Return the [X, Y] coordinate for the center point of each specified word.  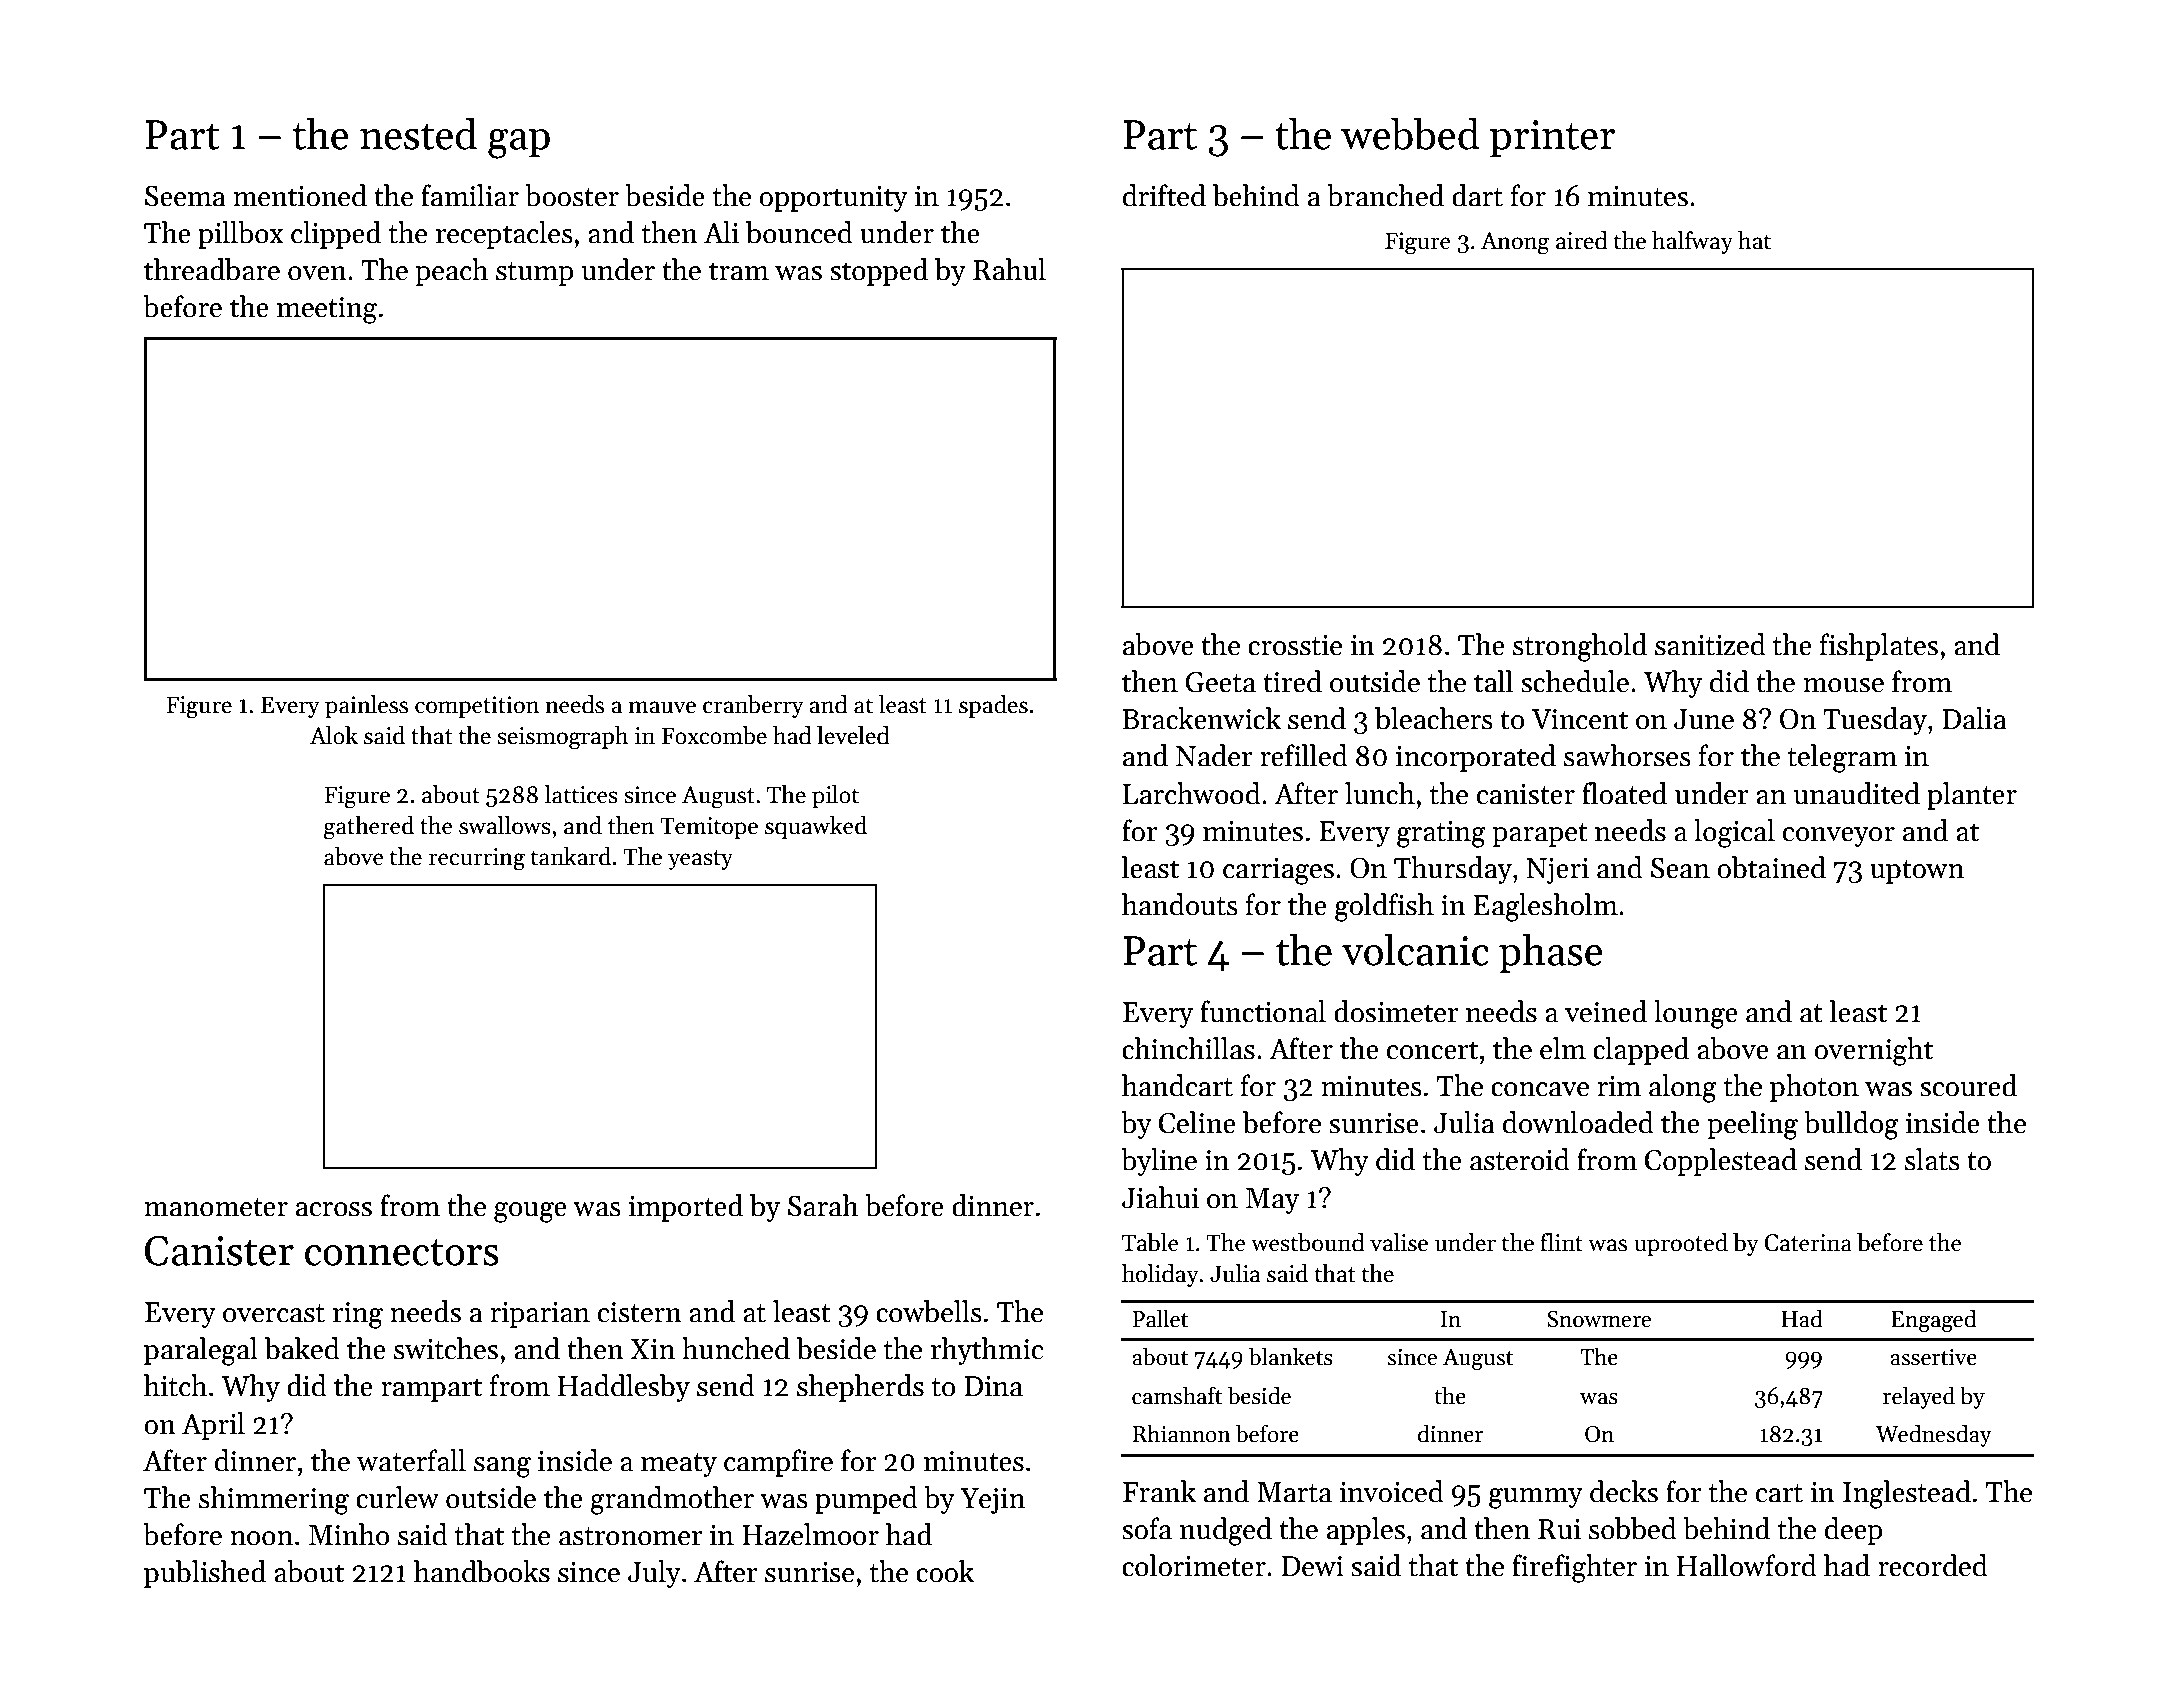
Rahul [1009, 269]
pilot [835, 796]
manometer [216, 1207]
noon [261, 1538]
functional [1263, 1011]
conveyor [1839, 837]
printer [1552, 139]
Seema [185, 196]
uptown [1917, 872]
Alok [334, 735]
